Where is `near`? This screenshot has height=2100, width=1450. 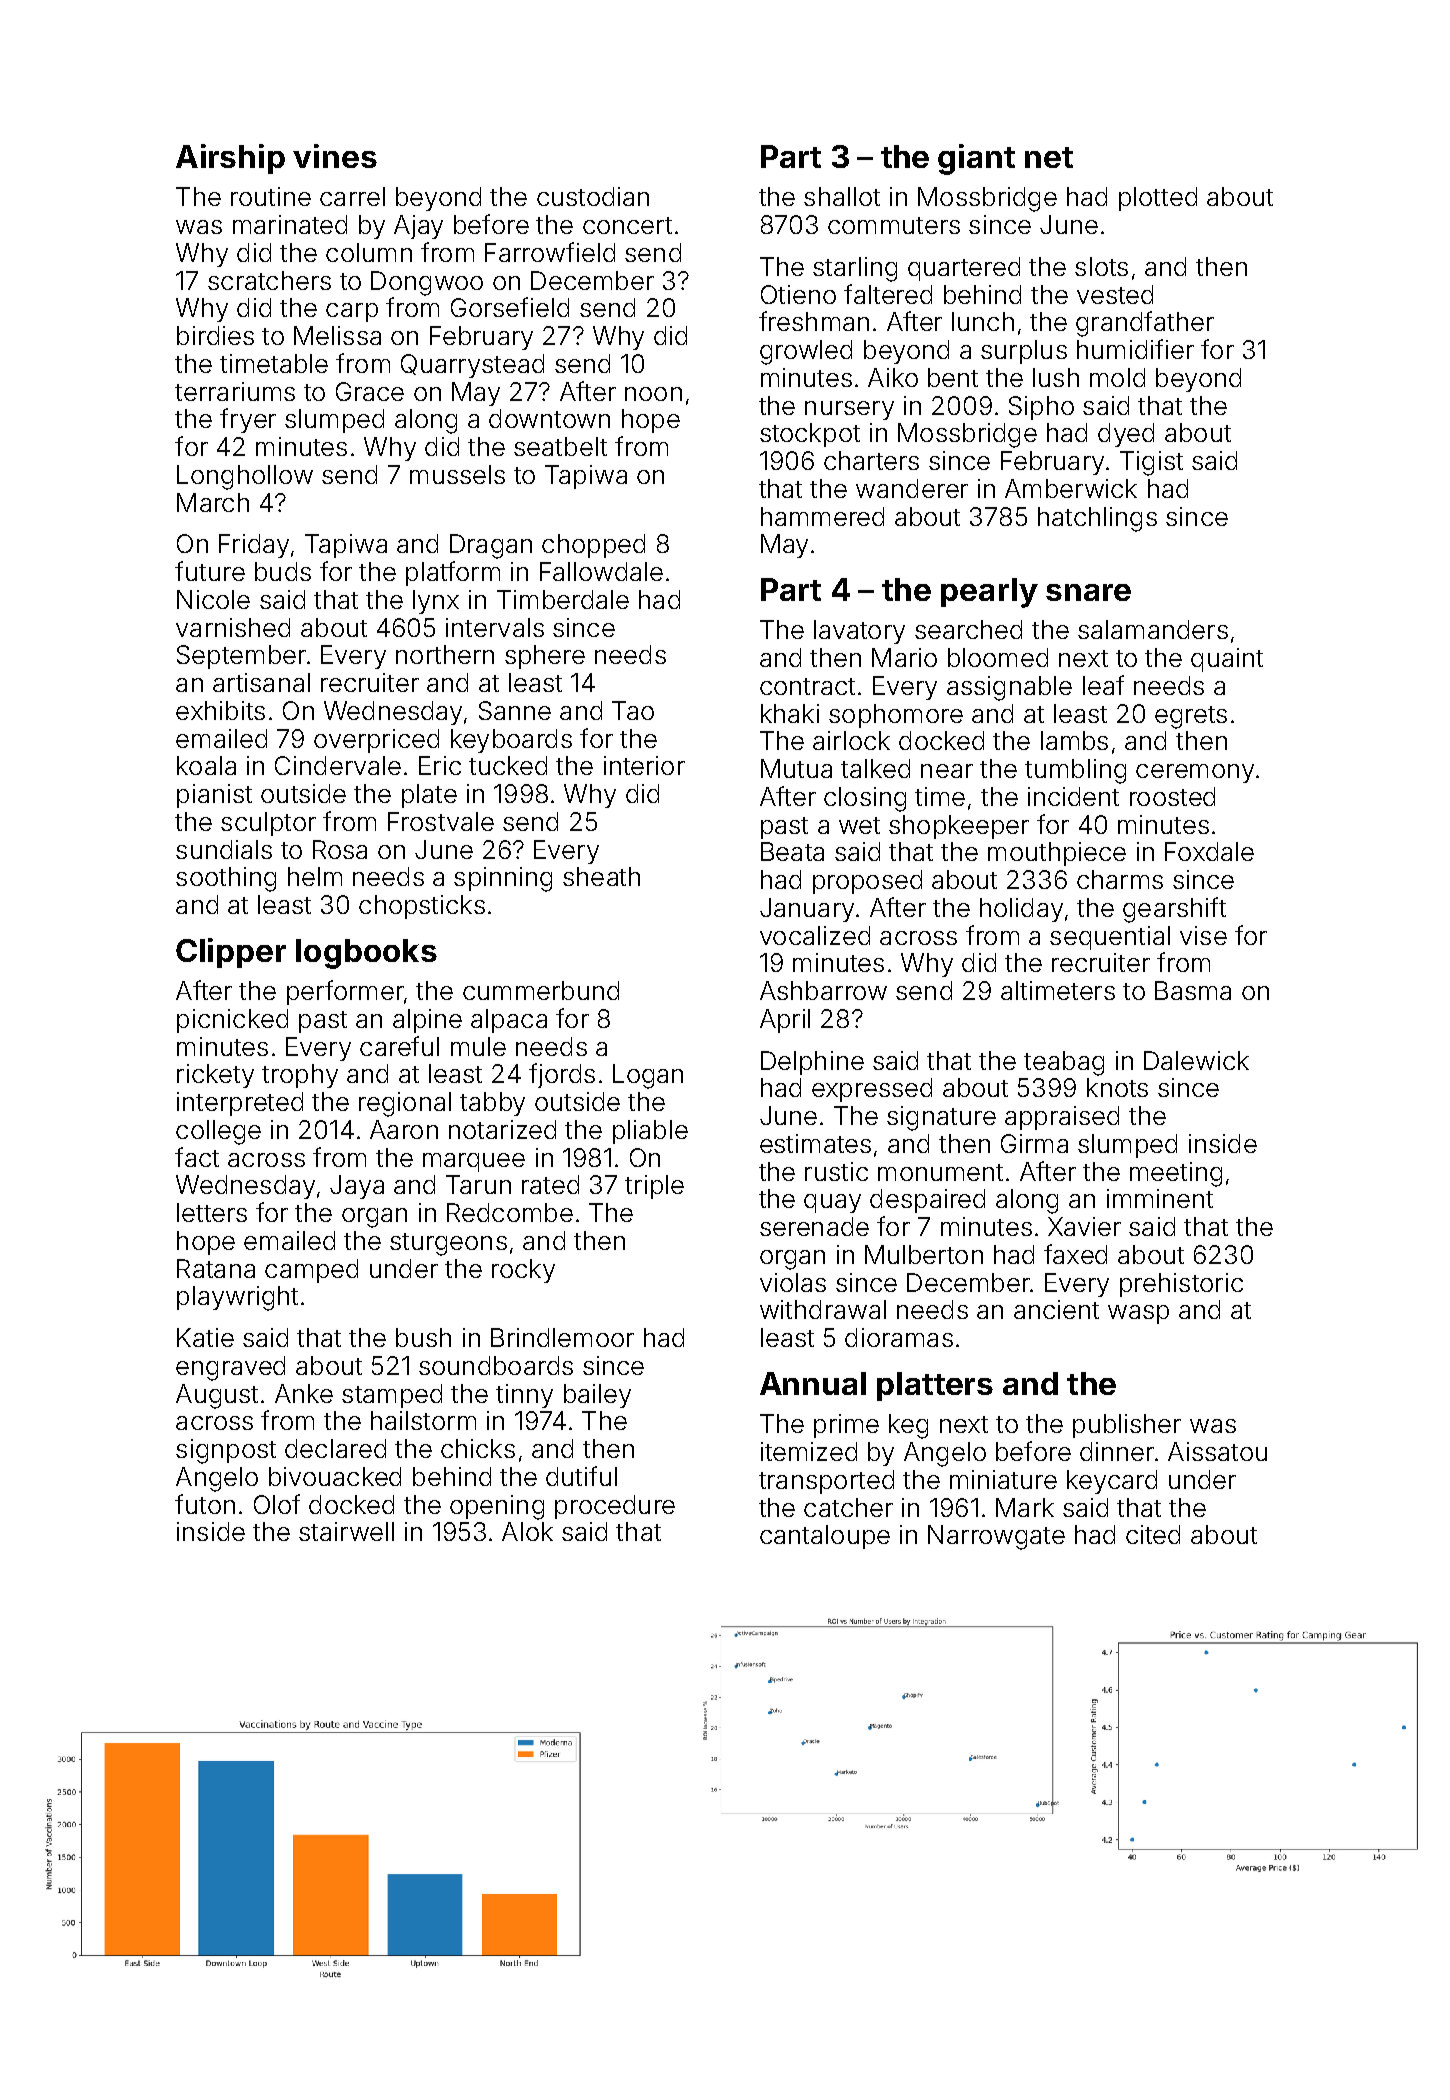 near is located at coordinates (947, 771).
